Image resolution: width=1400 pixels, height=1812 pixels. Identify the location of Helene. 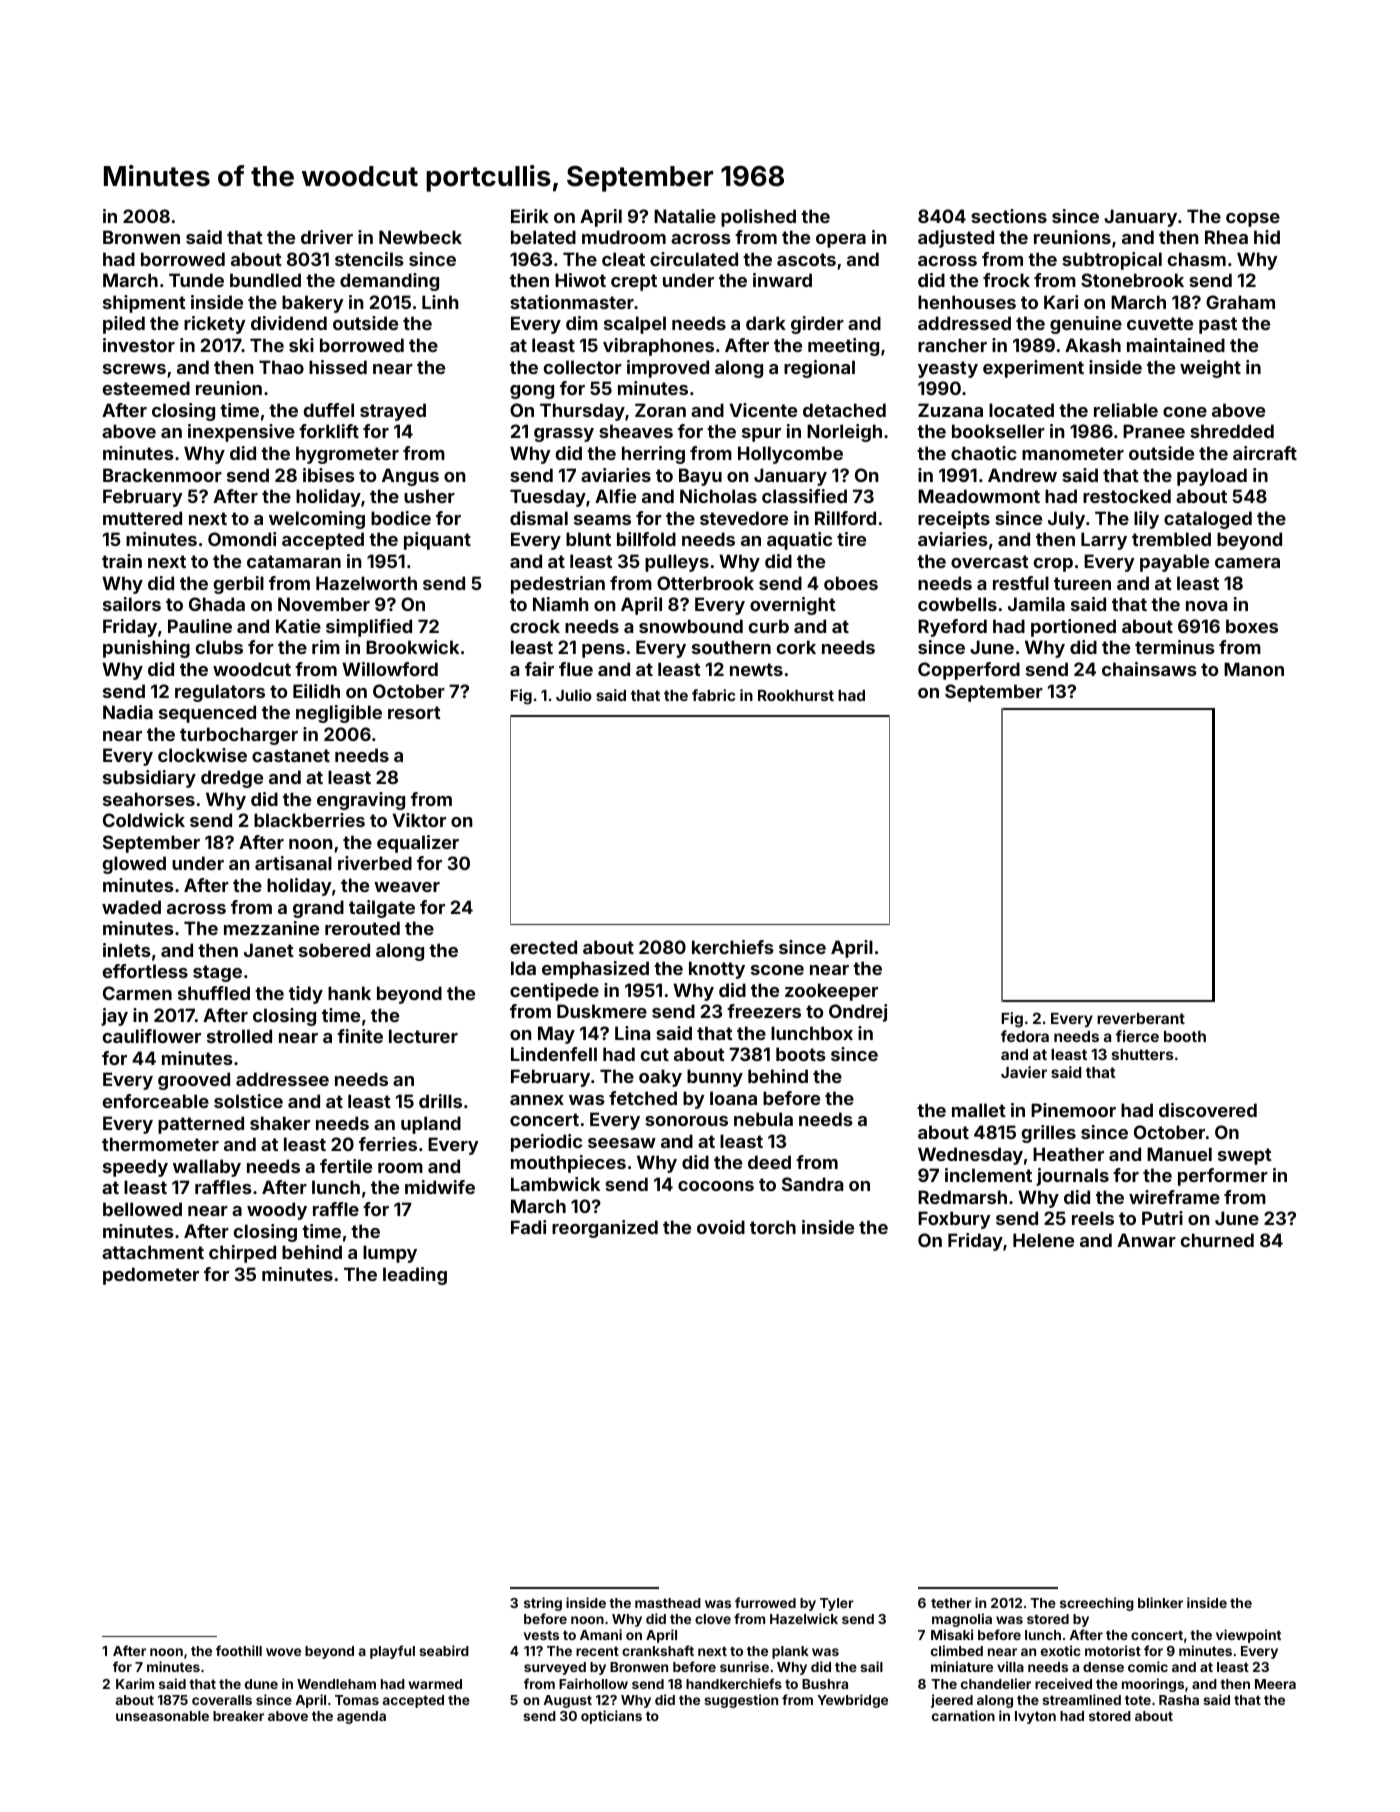
(1043, 1240).
